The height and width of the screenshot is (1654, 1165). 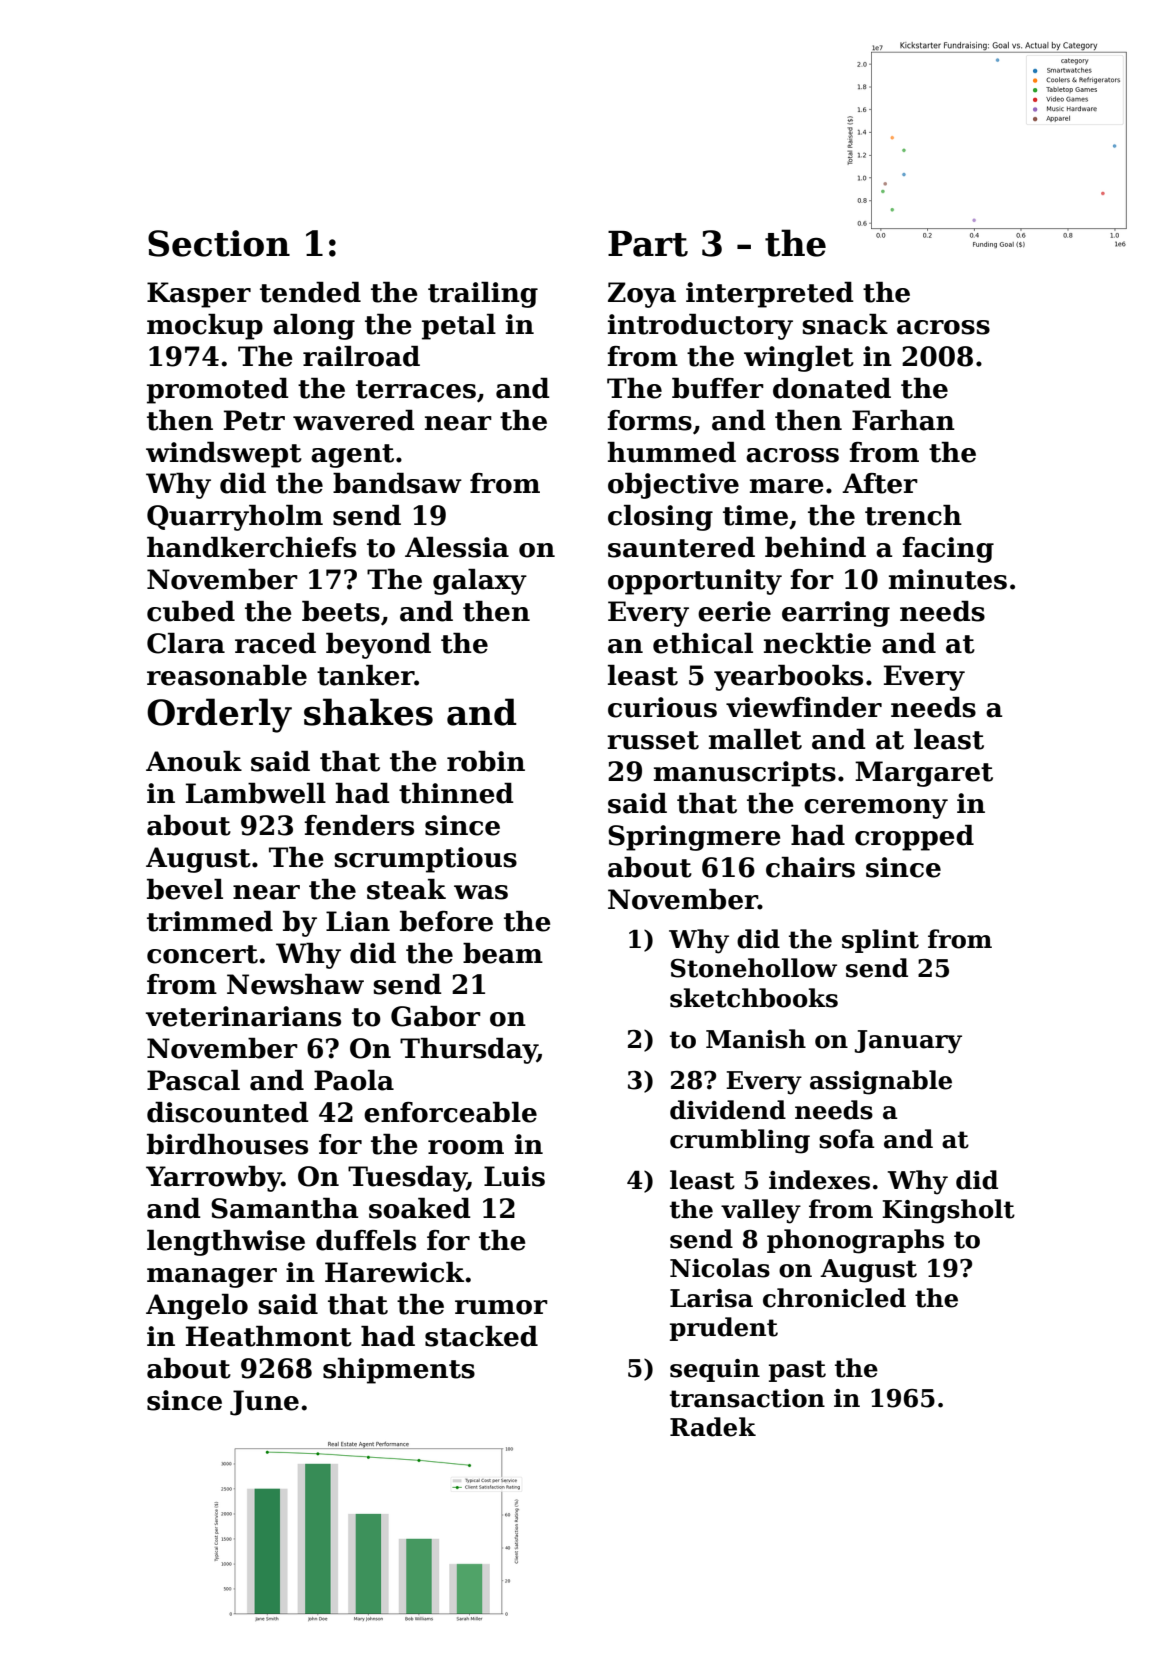 What do you see at coordinates (219, 243) in the screenshot?
I see `Section` at bounding box center [219, 243].
